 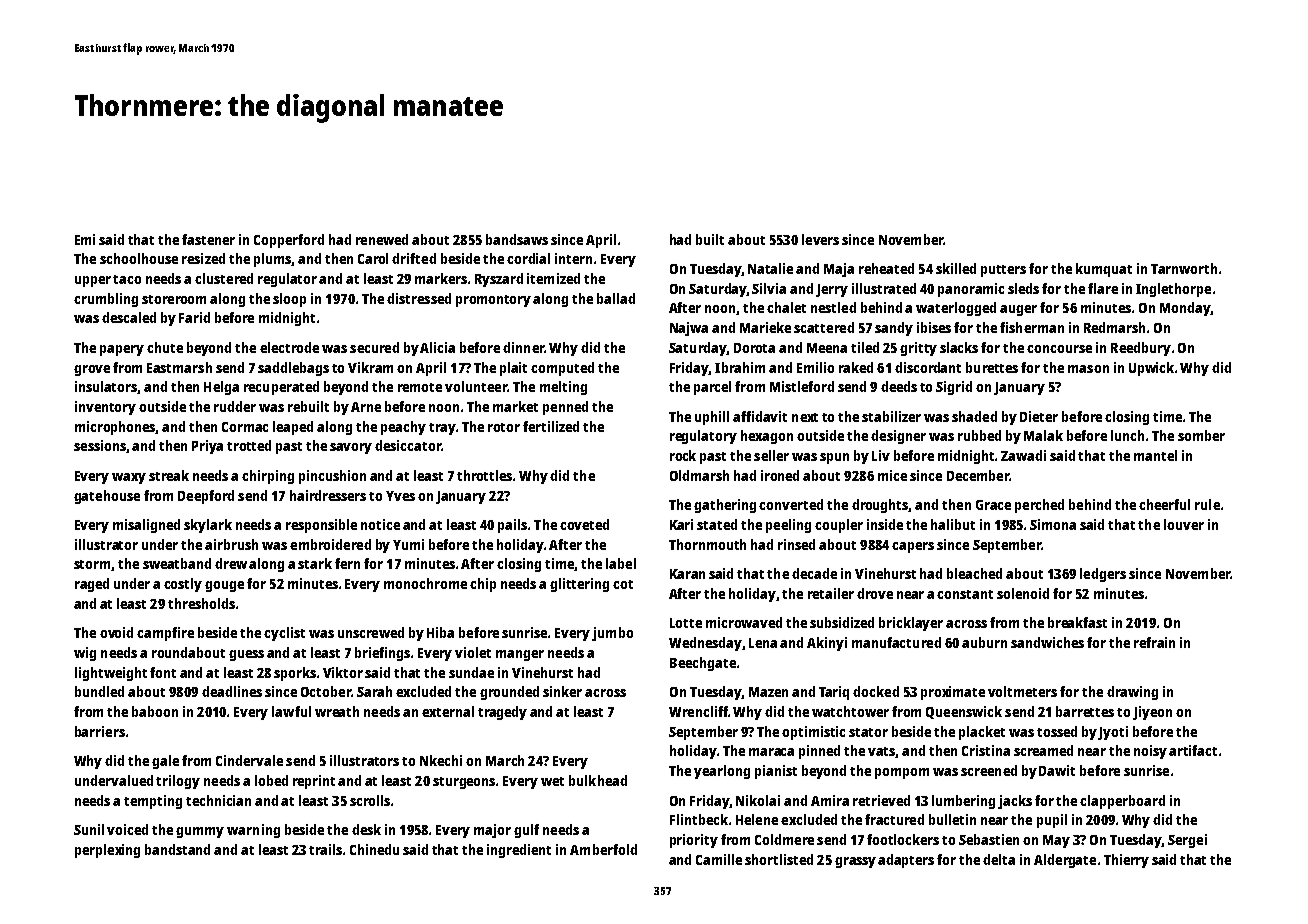 What do you see at coordinates (366, 829) in the screenshot?
I see `desk` at bounding box center [366, 829].
